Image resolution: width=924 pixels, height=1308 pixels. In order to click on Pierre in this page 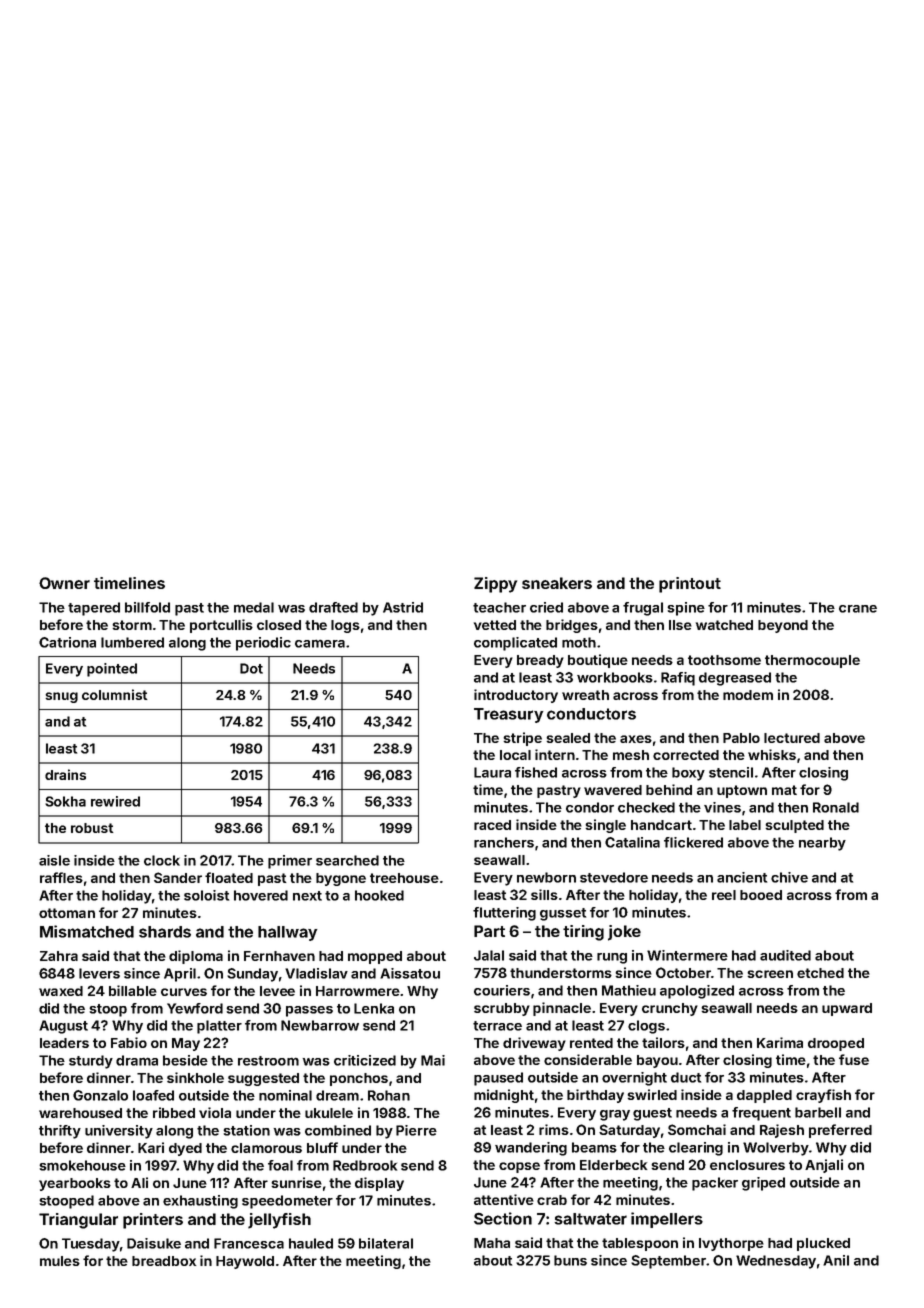, I will do `click(416, 1130)`.
